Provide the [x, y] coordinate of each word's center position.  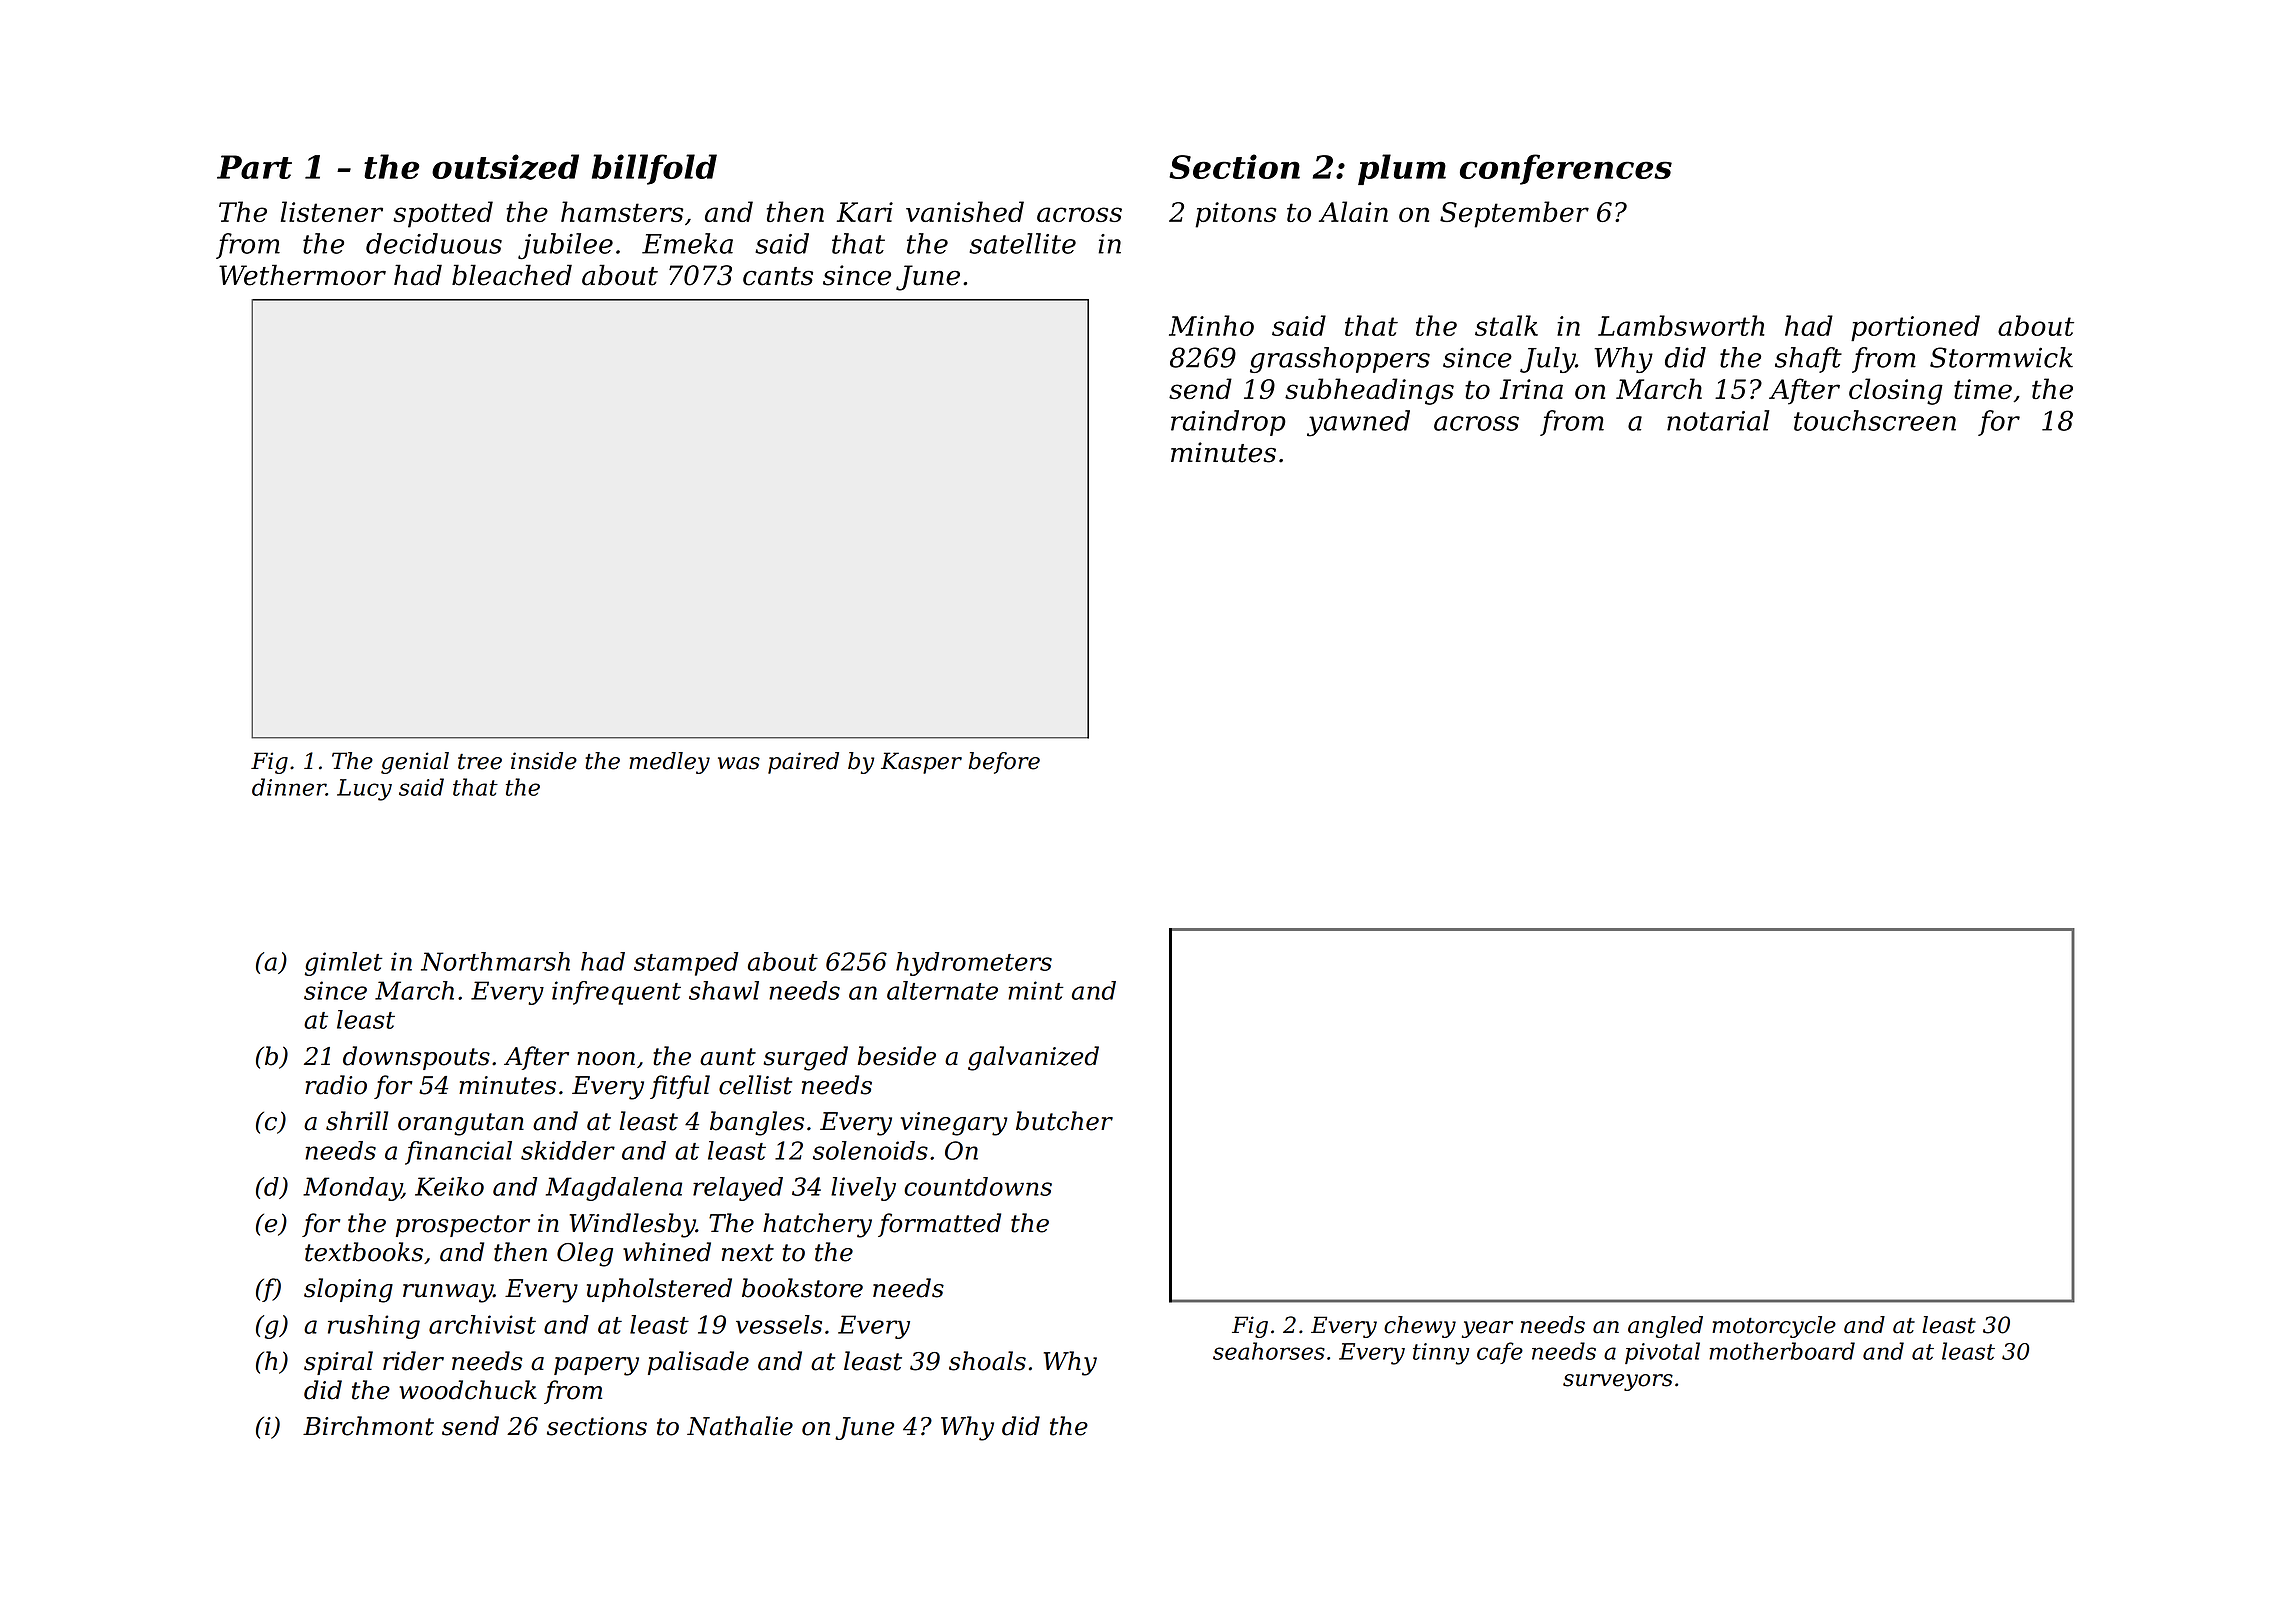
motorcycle [1774, 1327]
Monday [352, 1189]
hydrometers [974, 964]
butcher [1064, 1121]
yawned [1358, 423]
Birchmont [368, 1426]
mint [1036, 990]
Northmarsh [495, 961]
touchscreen [1875, 420]
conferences [1566, 169]
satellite [1022, 243]
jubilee [565, 246]
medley [669, 763]
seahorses [1269, 1351]
